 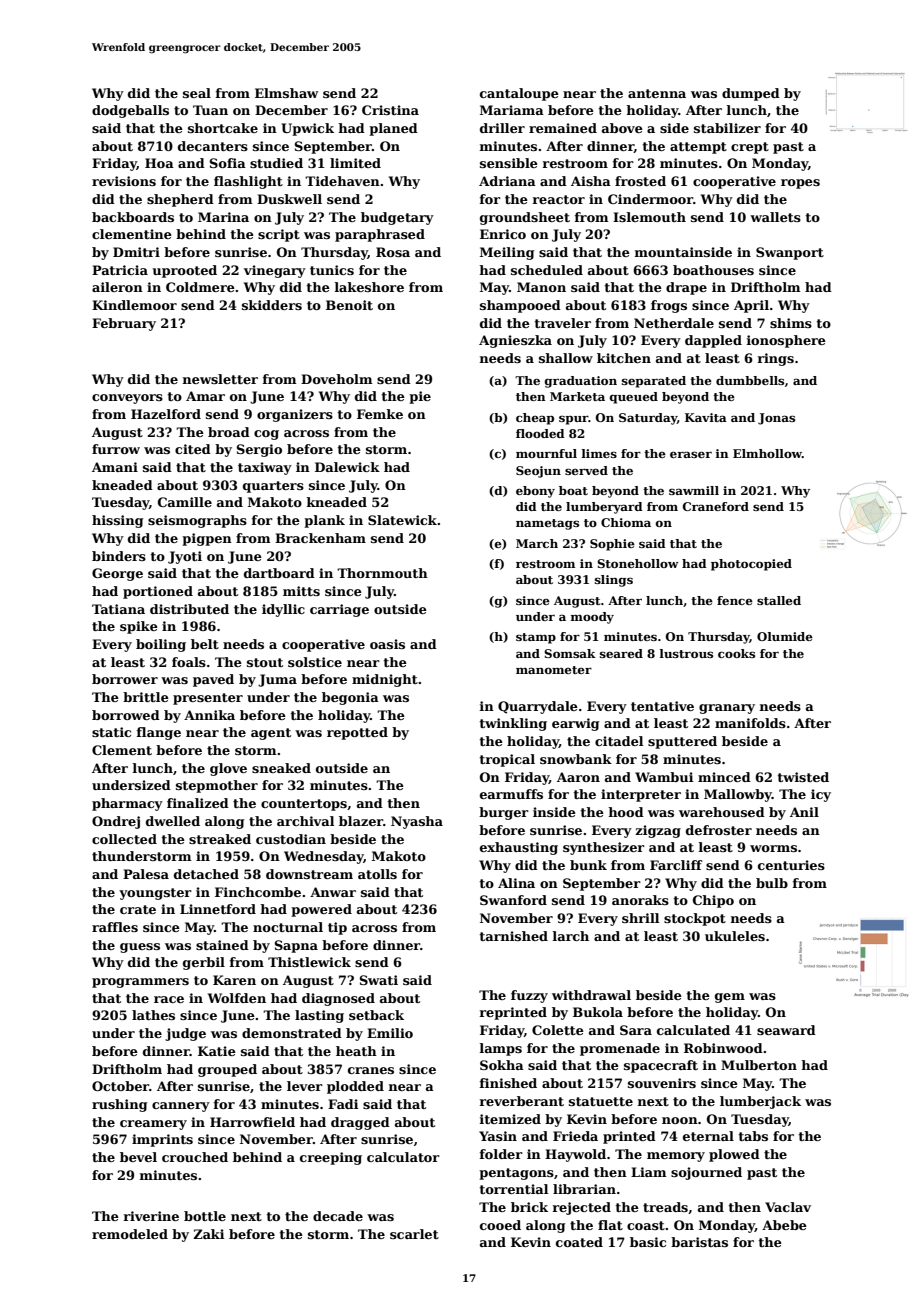 What do you see at coordinates (519, 94) in the page?
I see `cantaloupe` at bounding box center [519, 94].
